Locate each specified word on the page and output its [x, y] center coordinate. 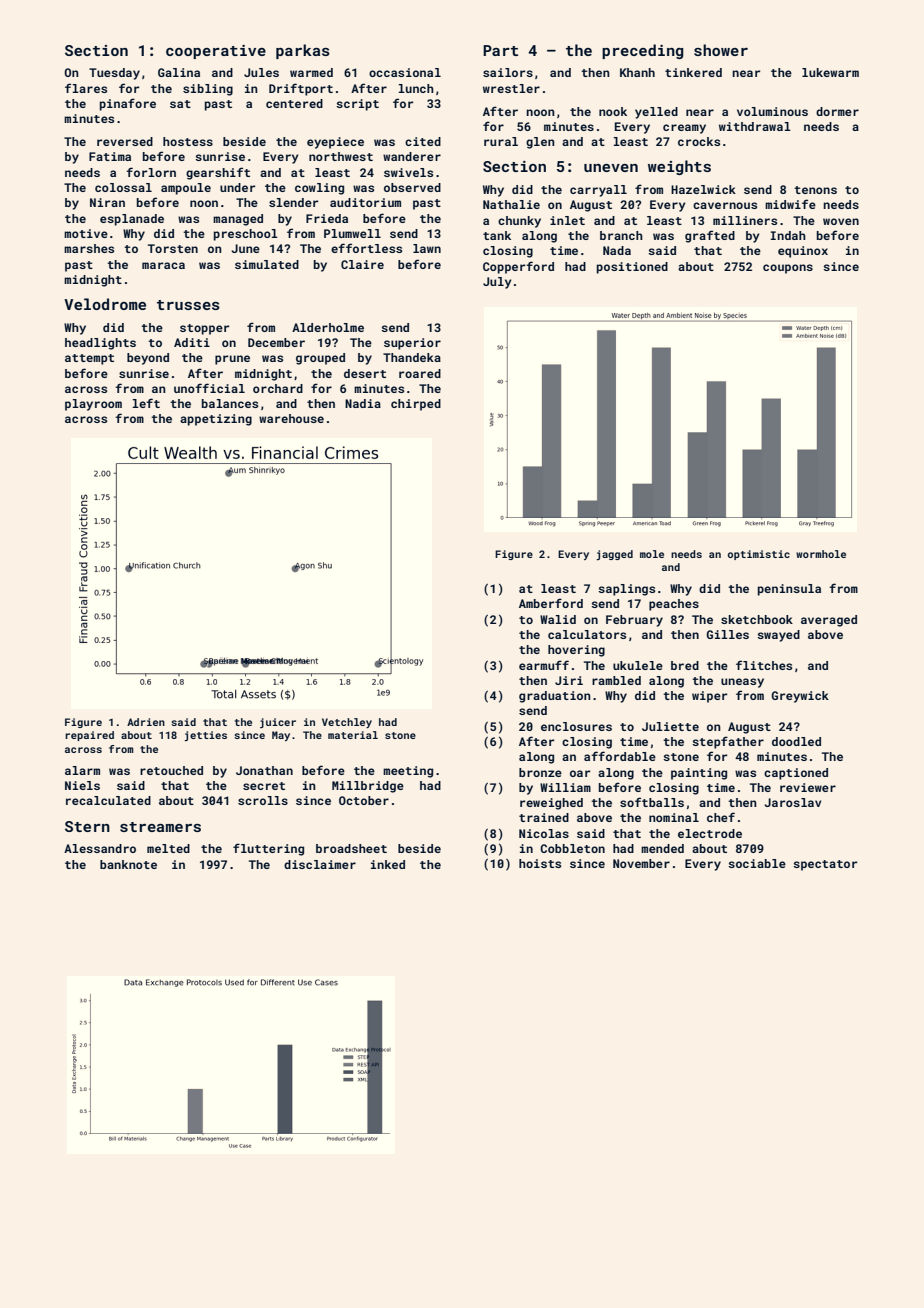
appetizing [216, 420]
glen [540, 143]
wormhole [821, 554]
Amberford [551, 603]
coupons [788, 269]
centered [294, 103]
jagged [615, 555]
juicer [278, 723]
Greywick [800, 697]
